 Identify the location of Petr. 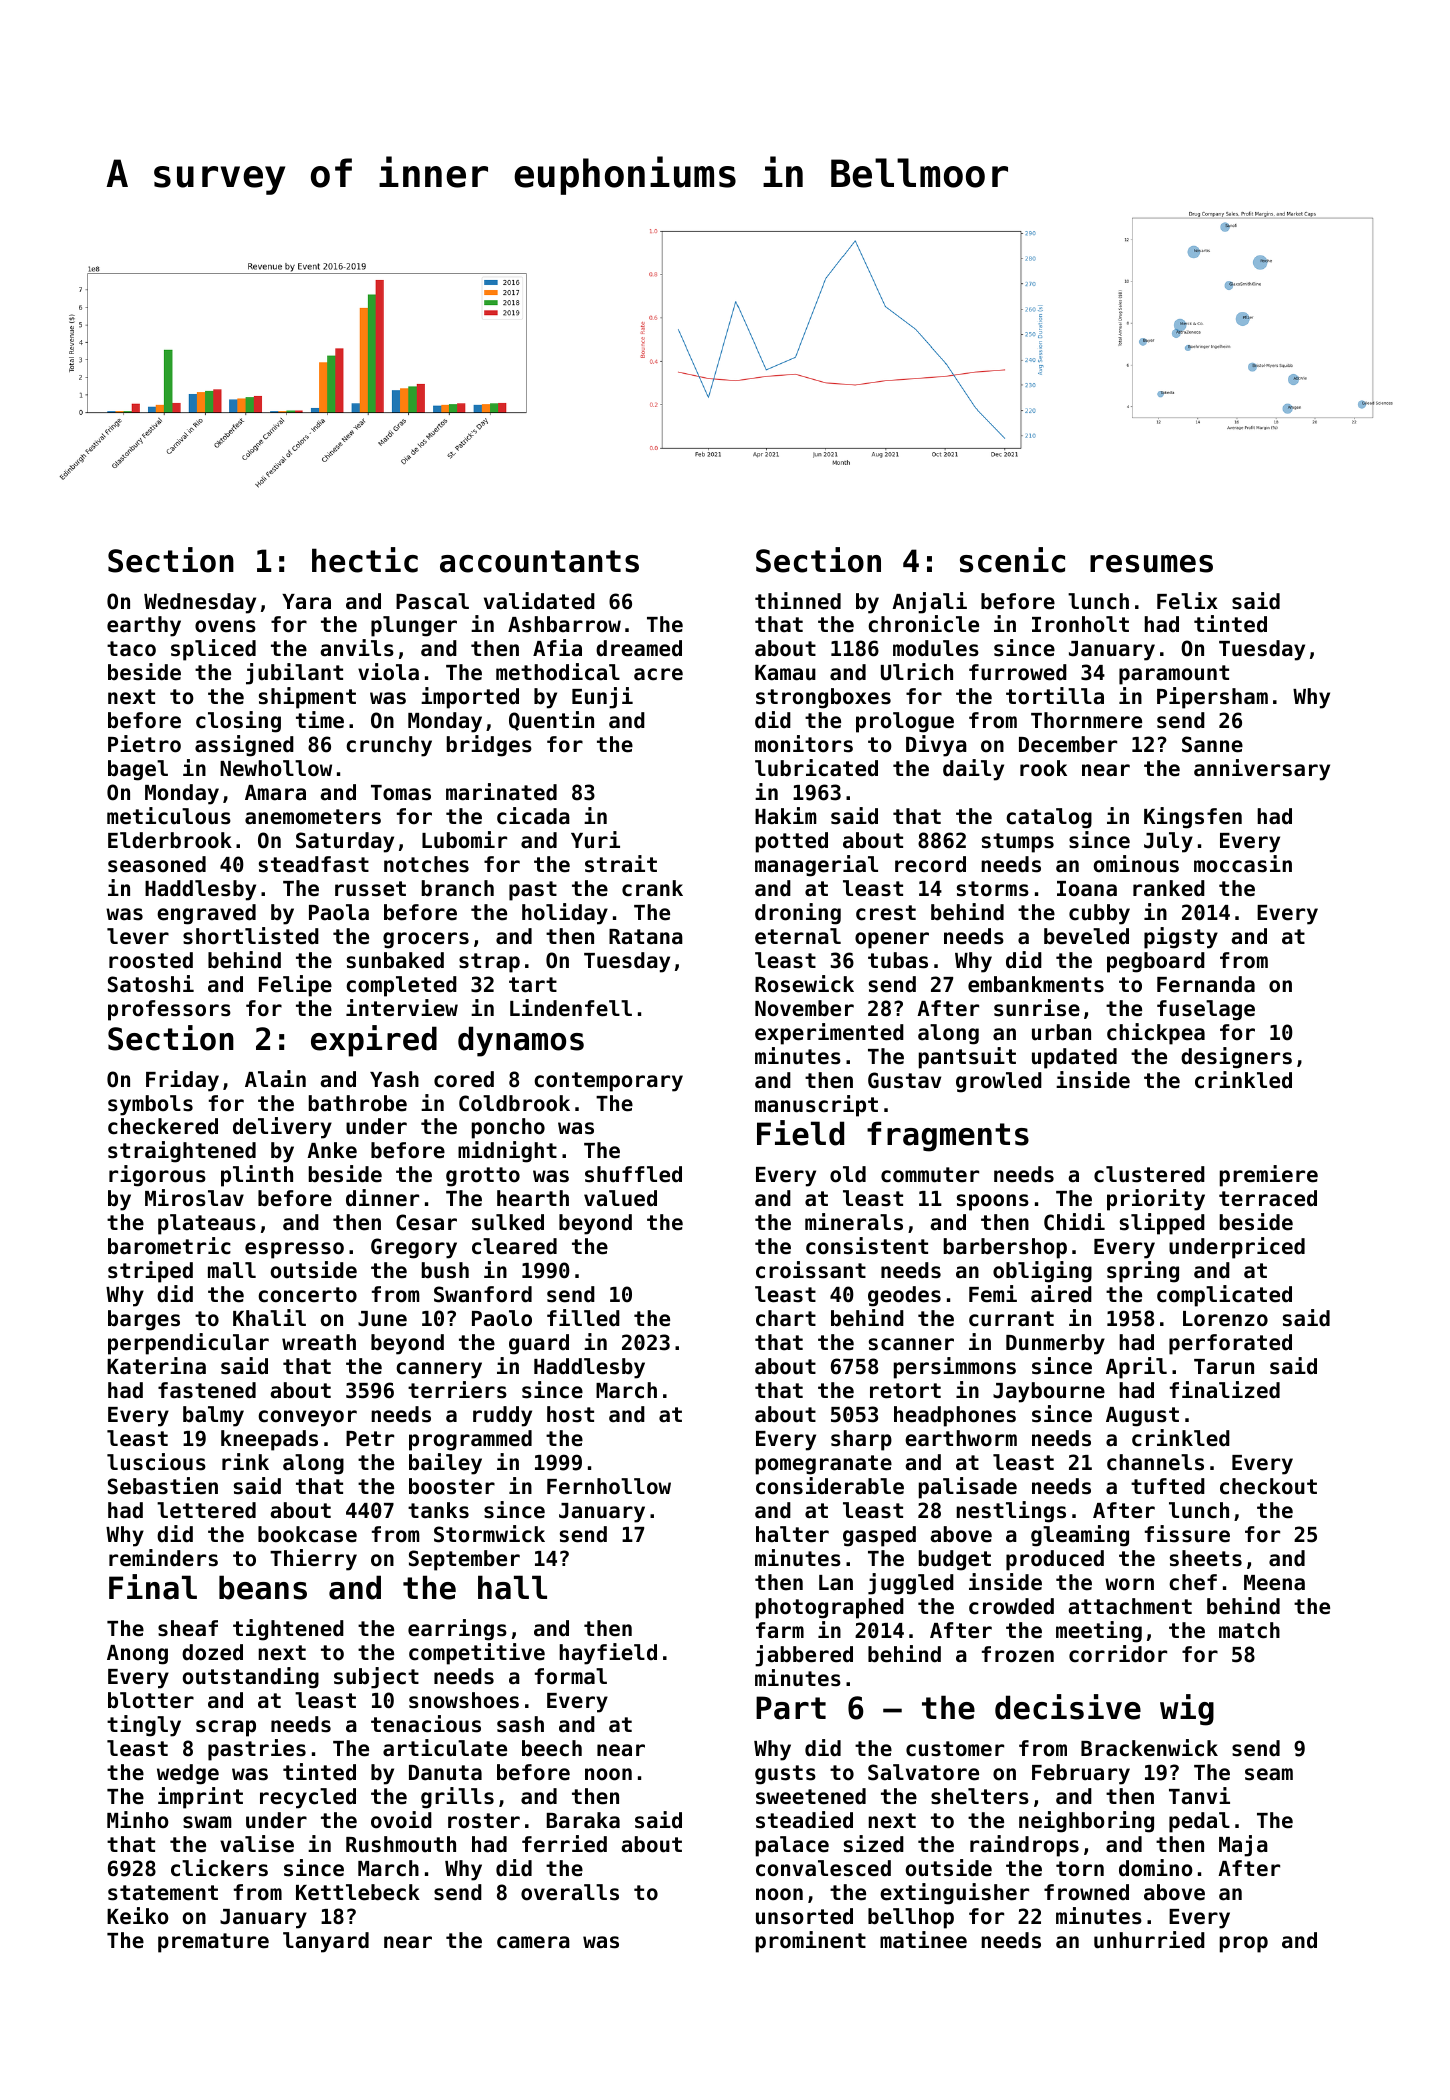
(370, 1439).
